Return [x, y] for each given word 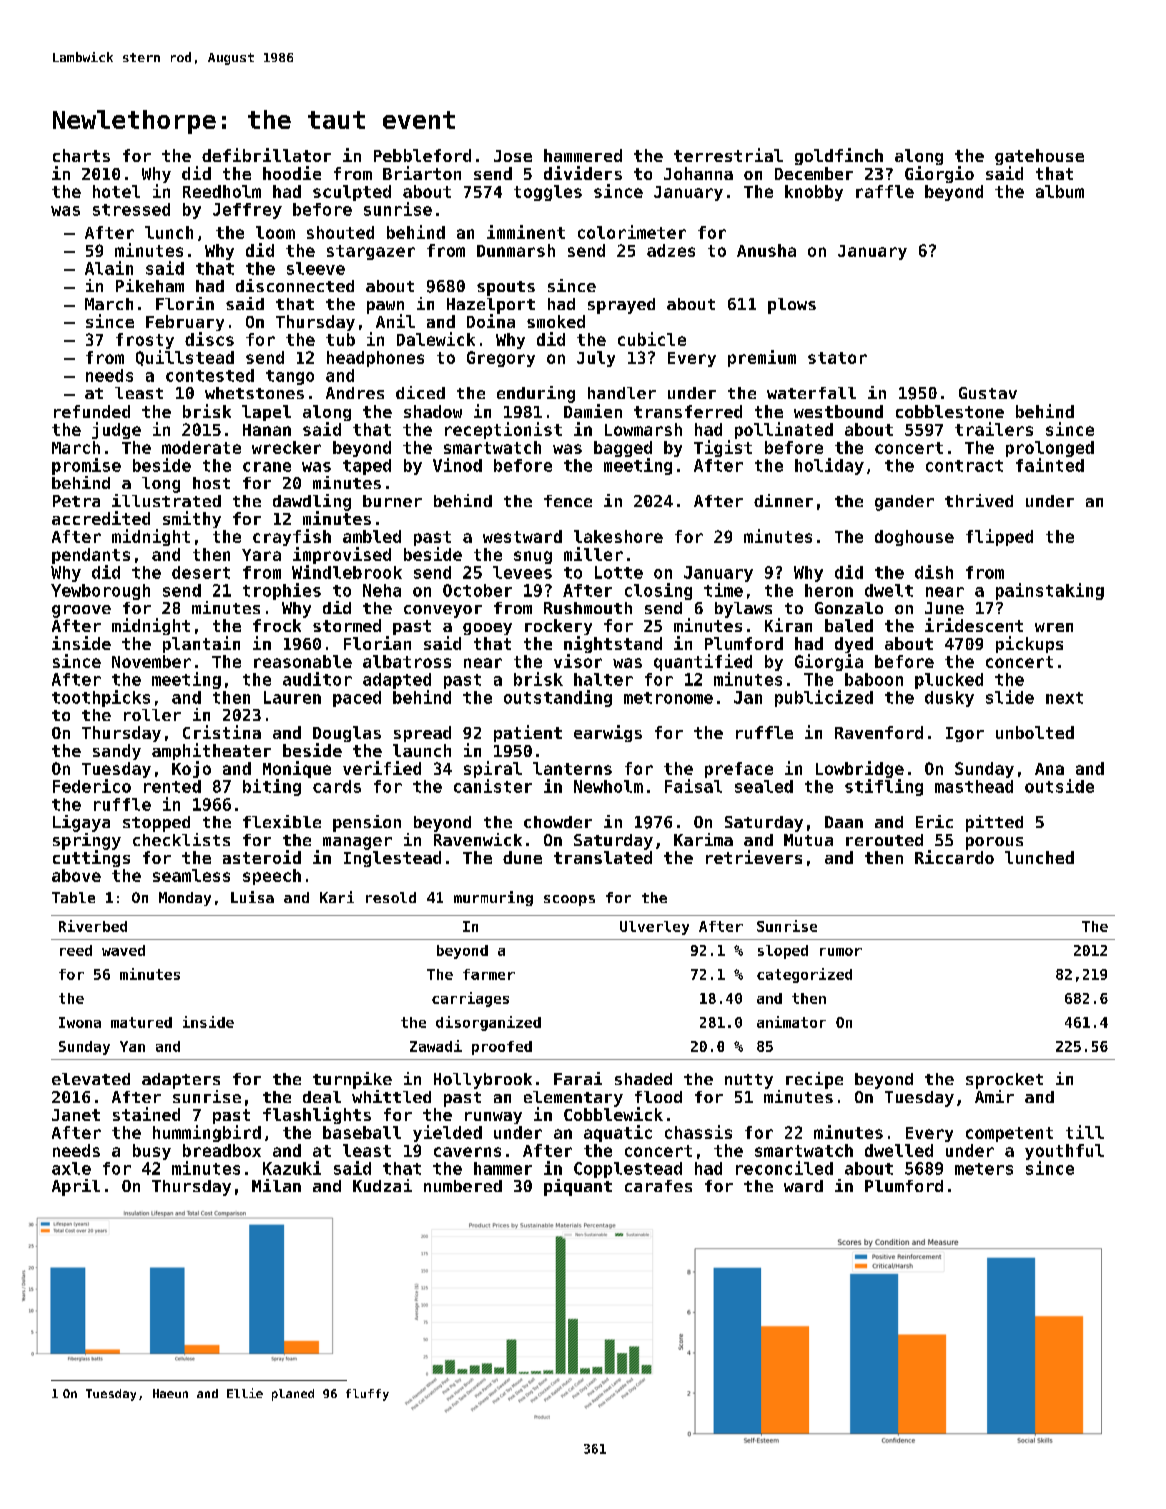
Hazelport [491, 306]
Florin [185, 303]
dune [522, 857]
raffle [885, 191]
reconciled [784, 1168]
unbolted [1035, 732]
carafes [658, 1186]
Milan [276, 1185]
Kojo [191, 769]
